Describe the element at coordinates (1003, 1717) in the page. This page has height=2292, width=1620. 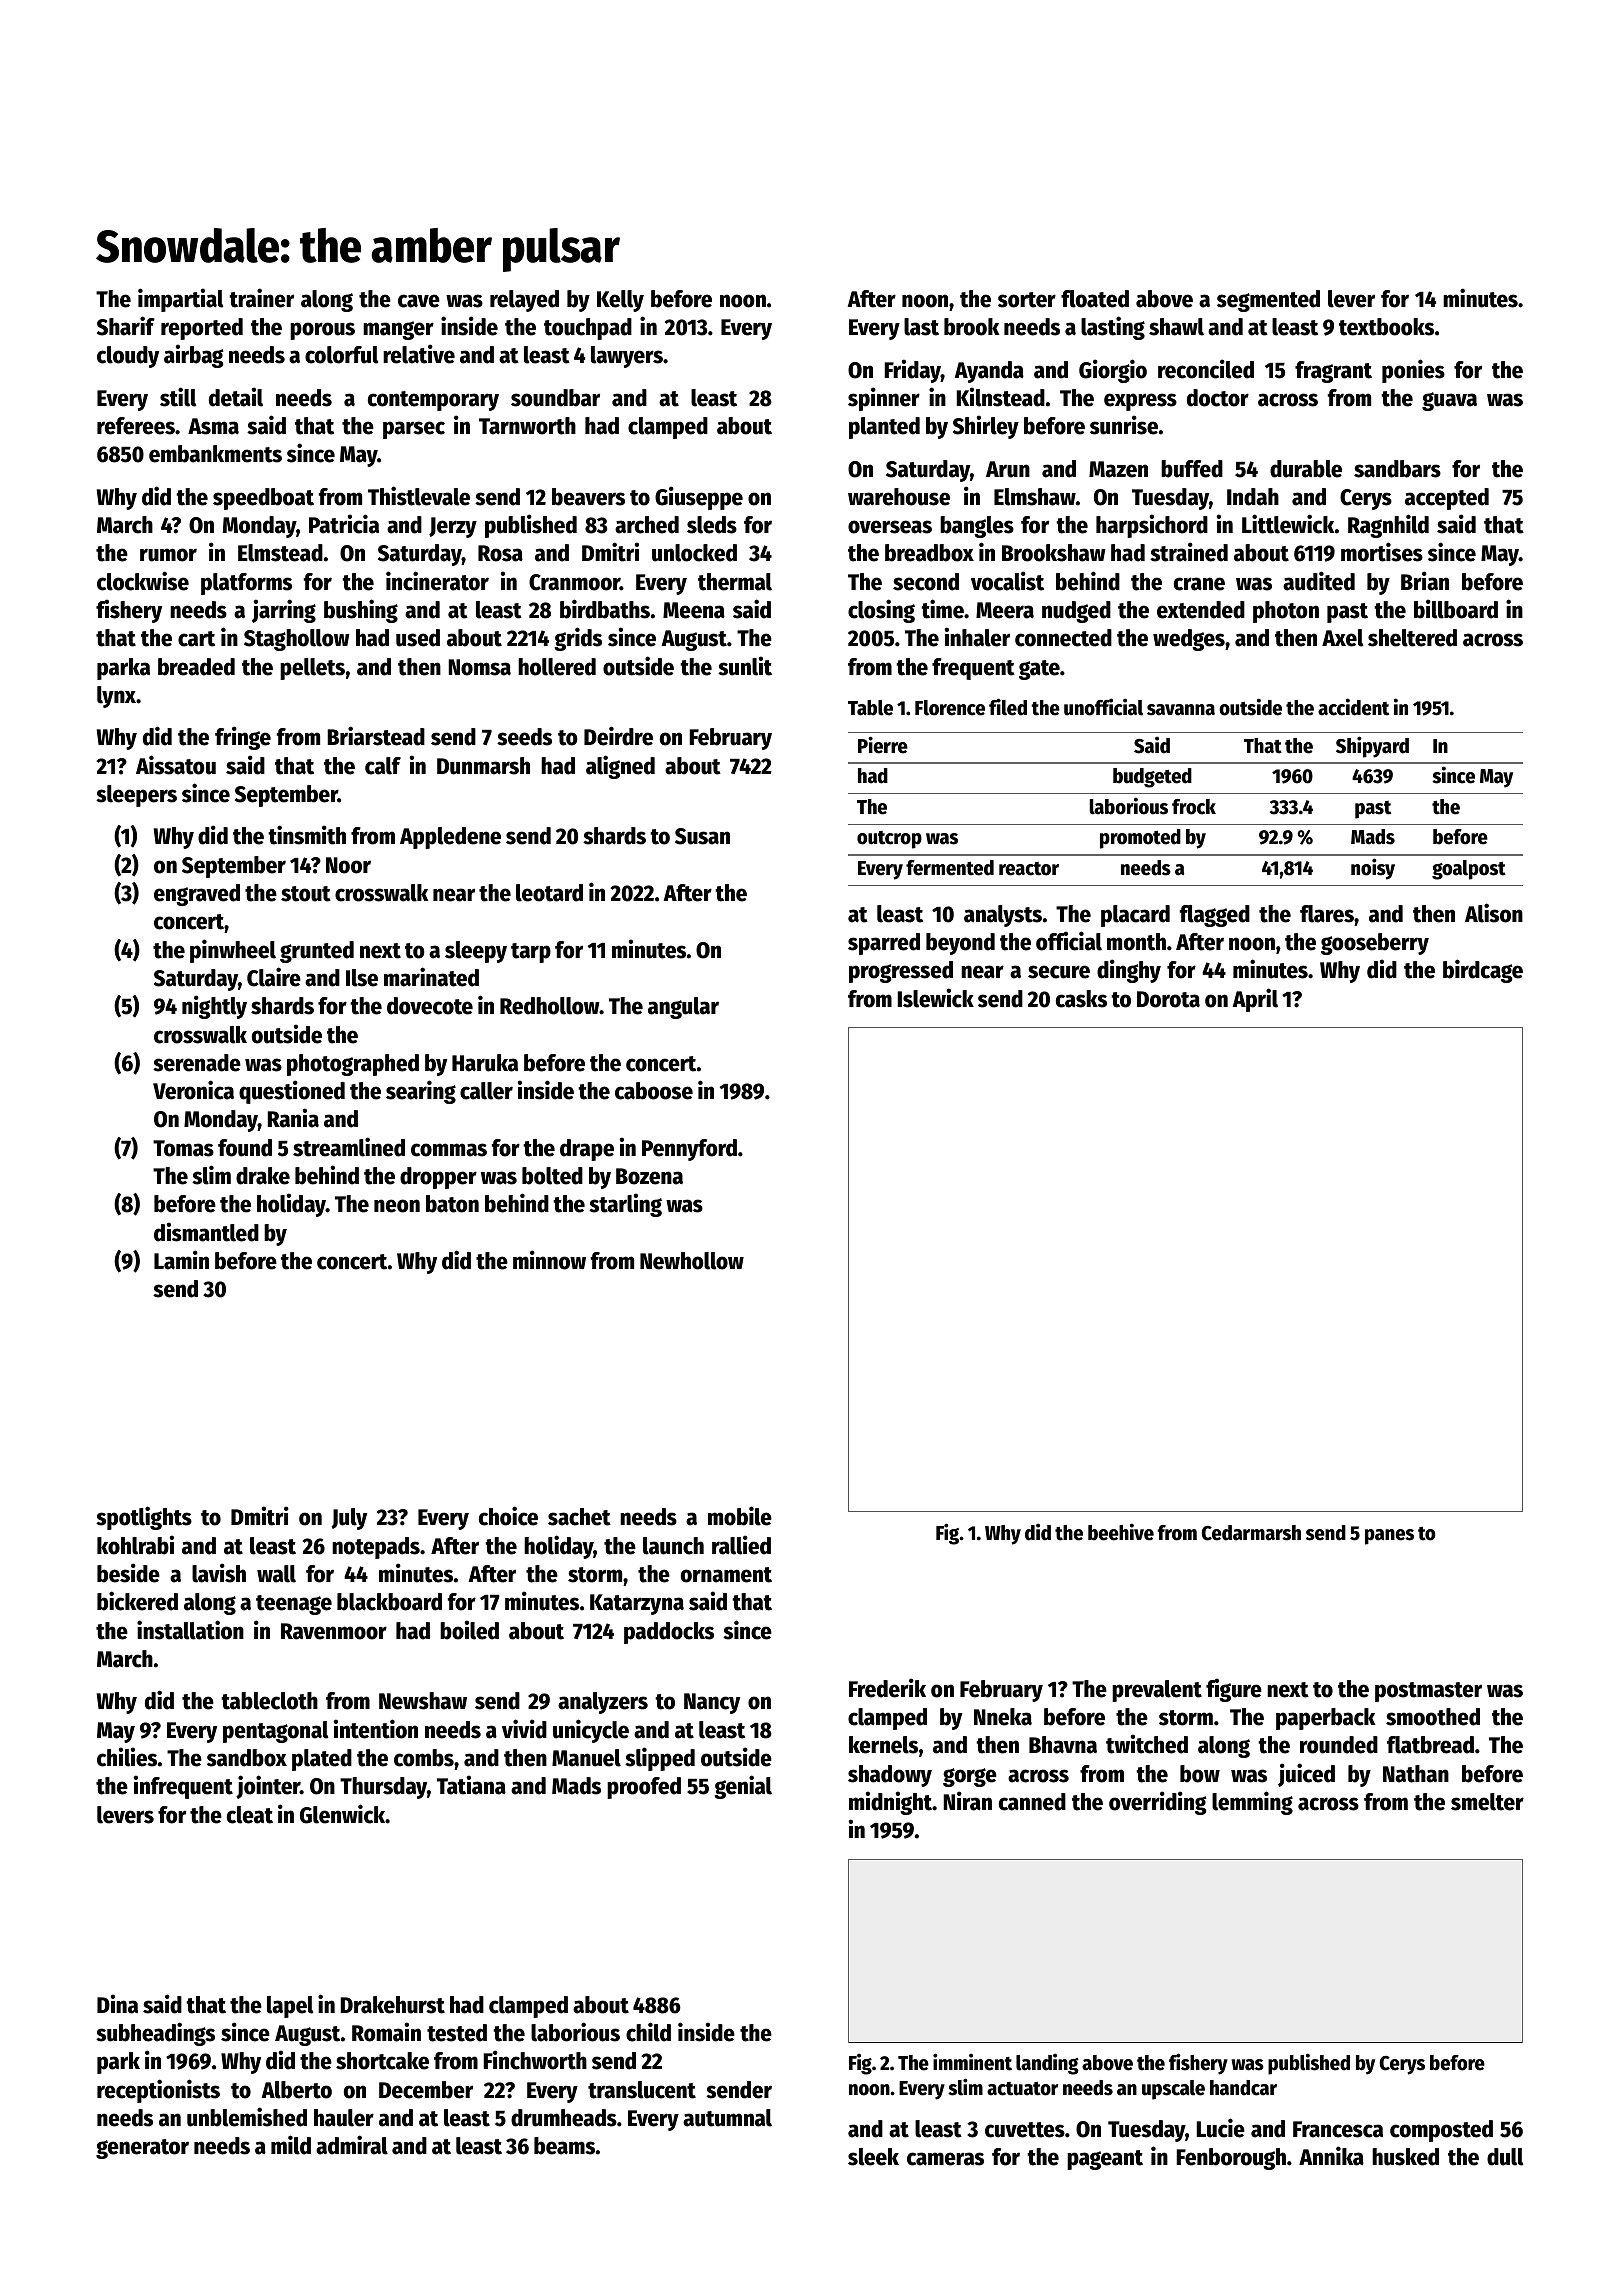
I see `Nneka` at that location.
